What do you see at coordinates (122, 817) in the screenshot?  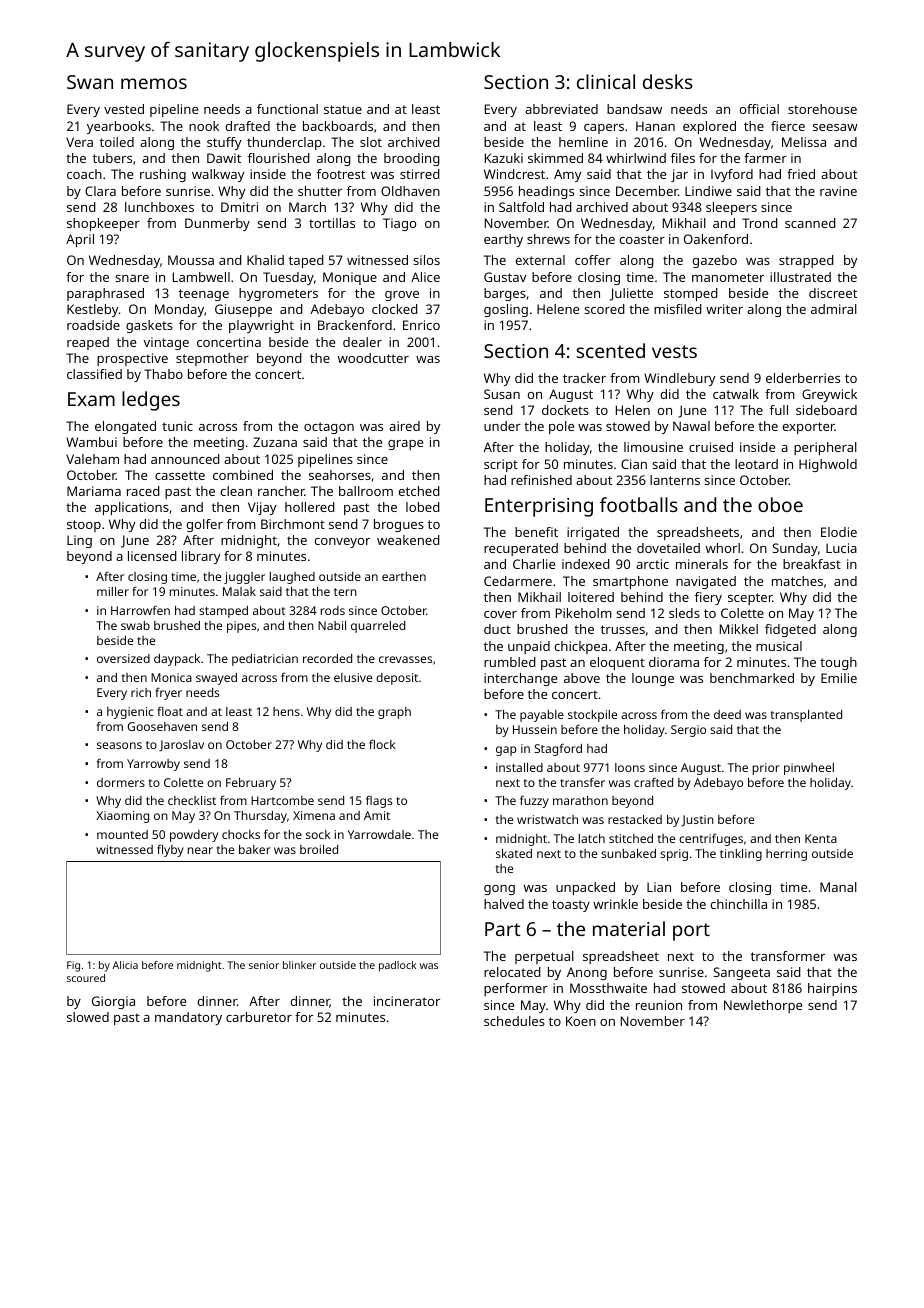 I see `Xiaoming` at bounding box center [122, 817].
